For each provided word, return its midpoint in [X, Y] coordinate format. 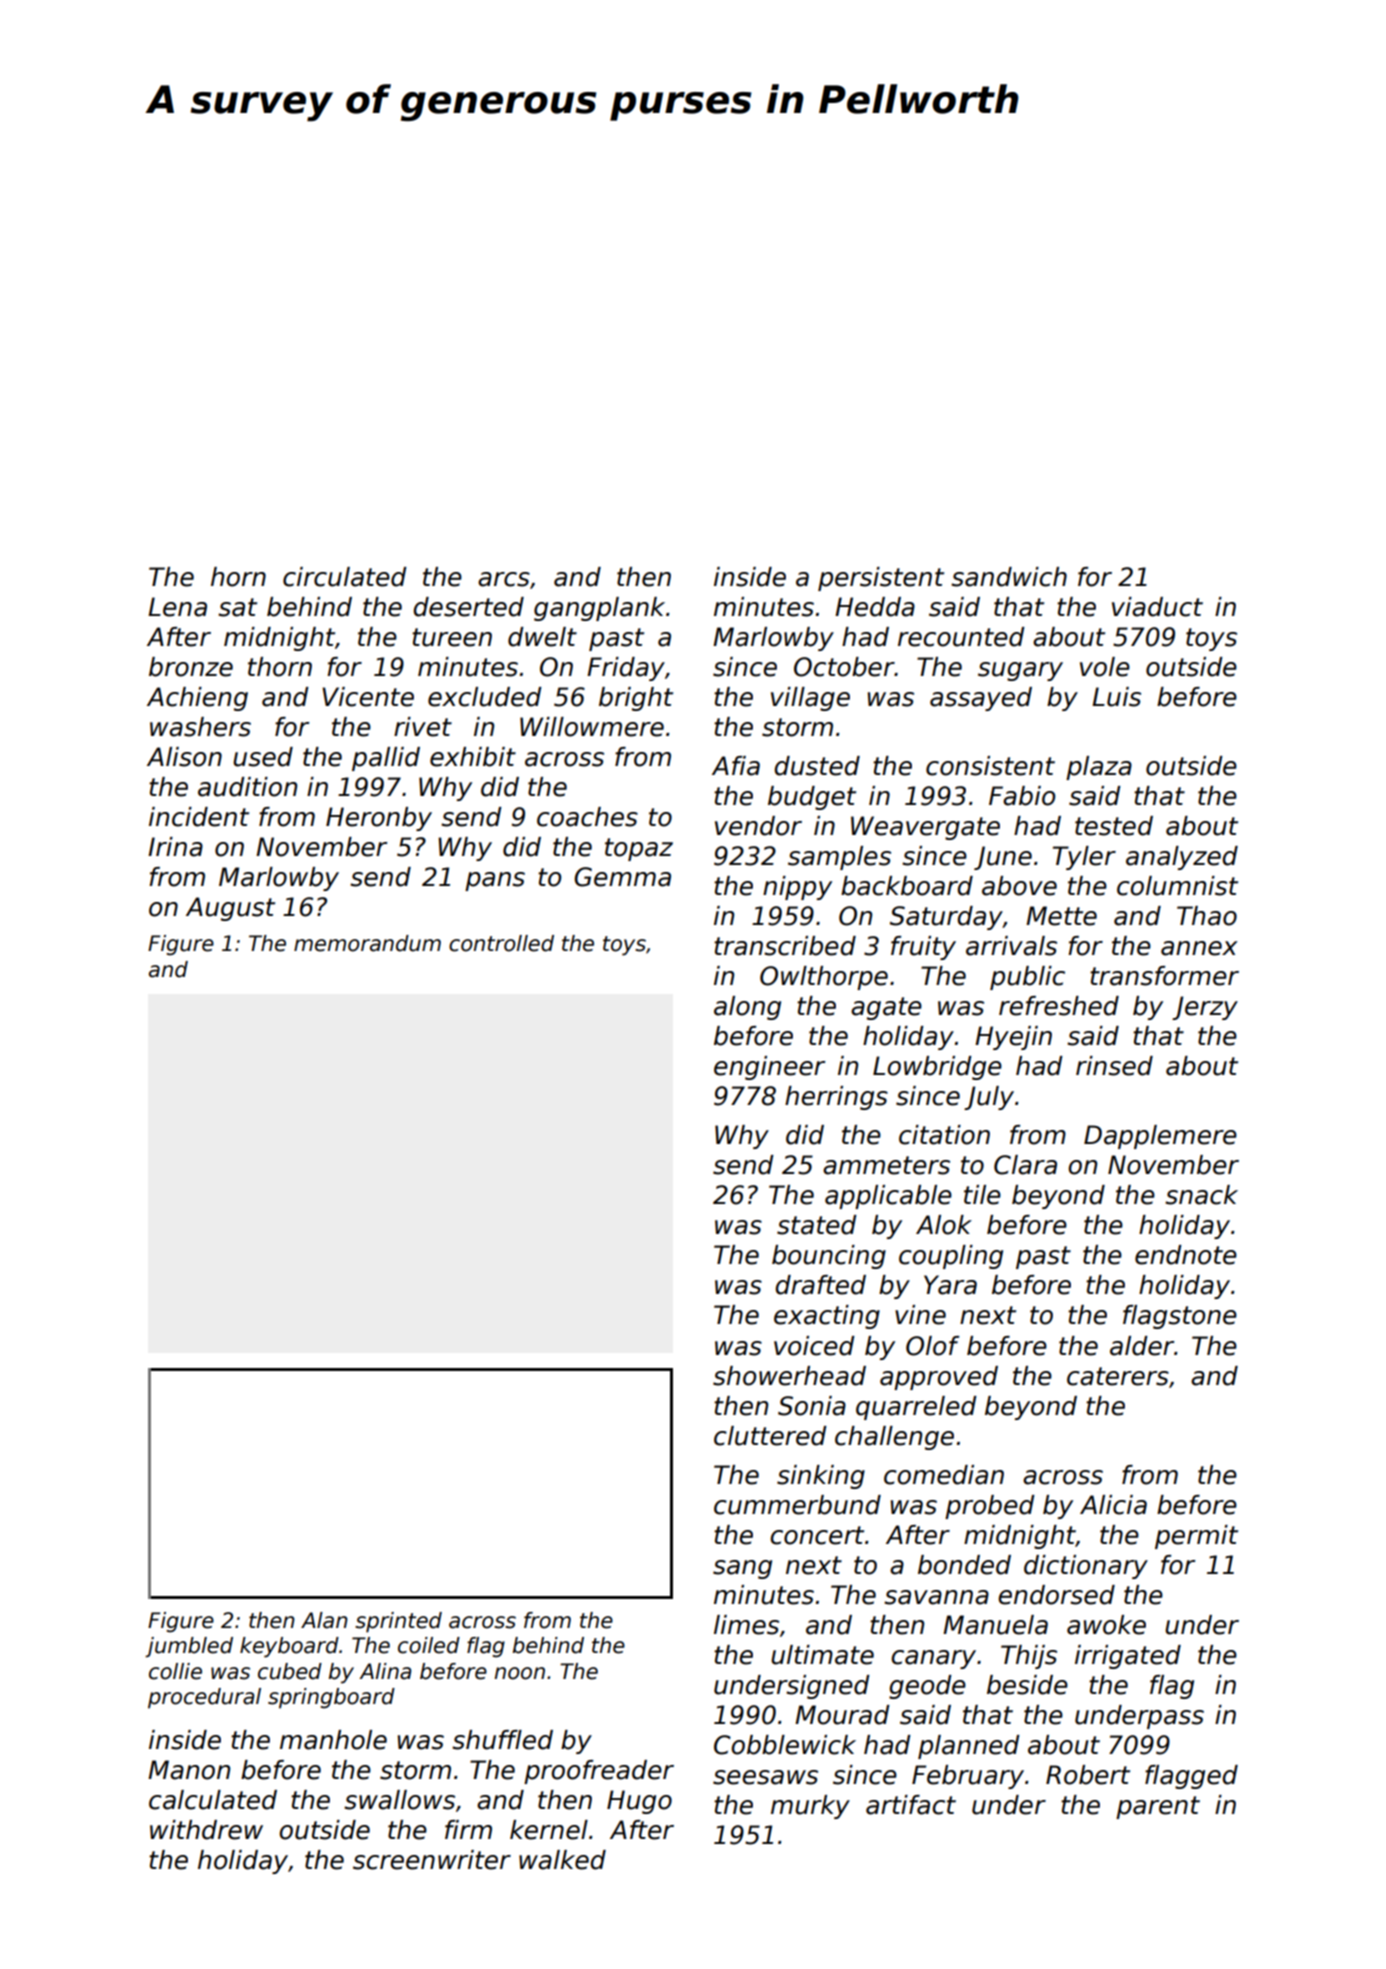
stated [817, 1225]
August [230, 909]
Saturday [946, 918]
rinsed [1114, 1066]
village [810, 699]
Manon [189, 1770]
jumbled [189, 1647]
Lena [177, 607]
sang [742, 1569]
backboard [907, 886]
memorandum [367, 943]
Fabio [1022, 796]
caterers [1118, 1376]
